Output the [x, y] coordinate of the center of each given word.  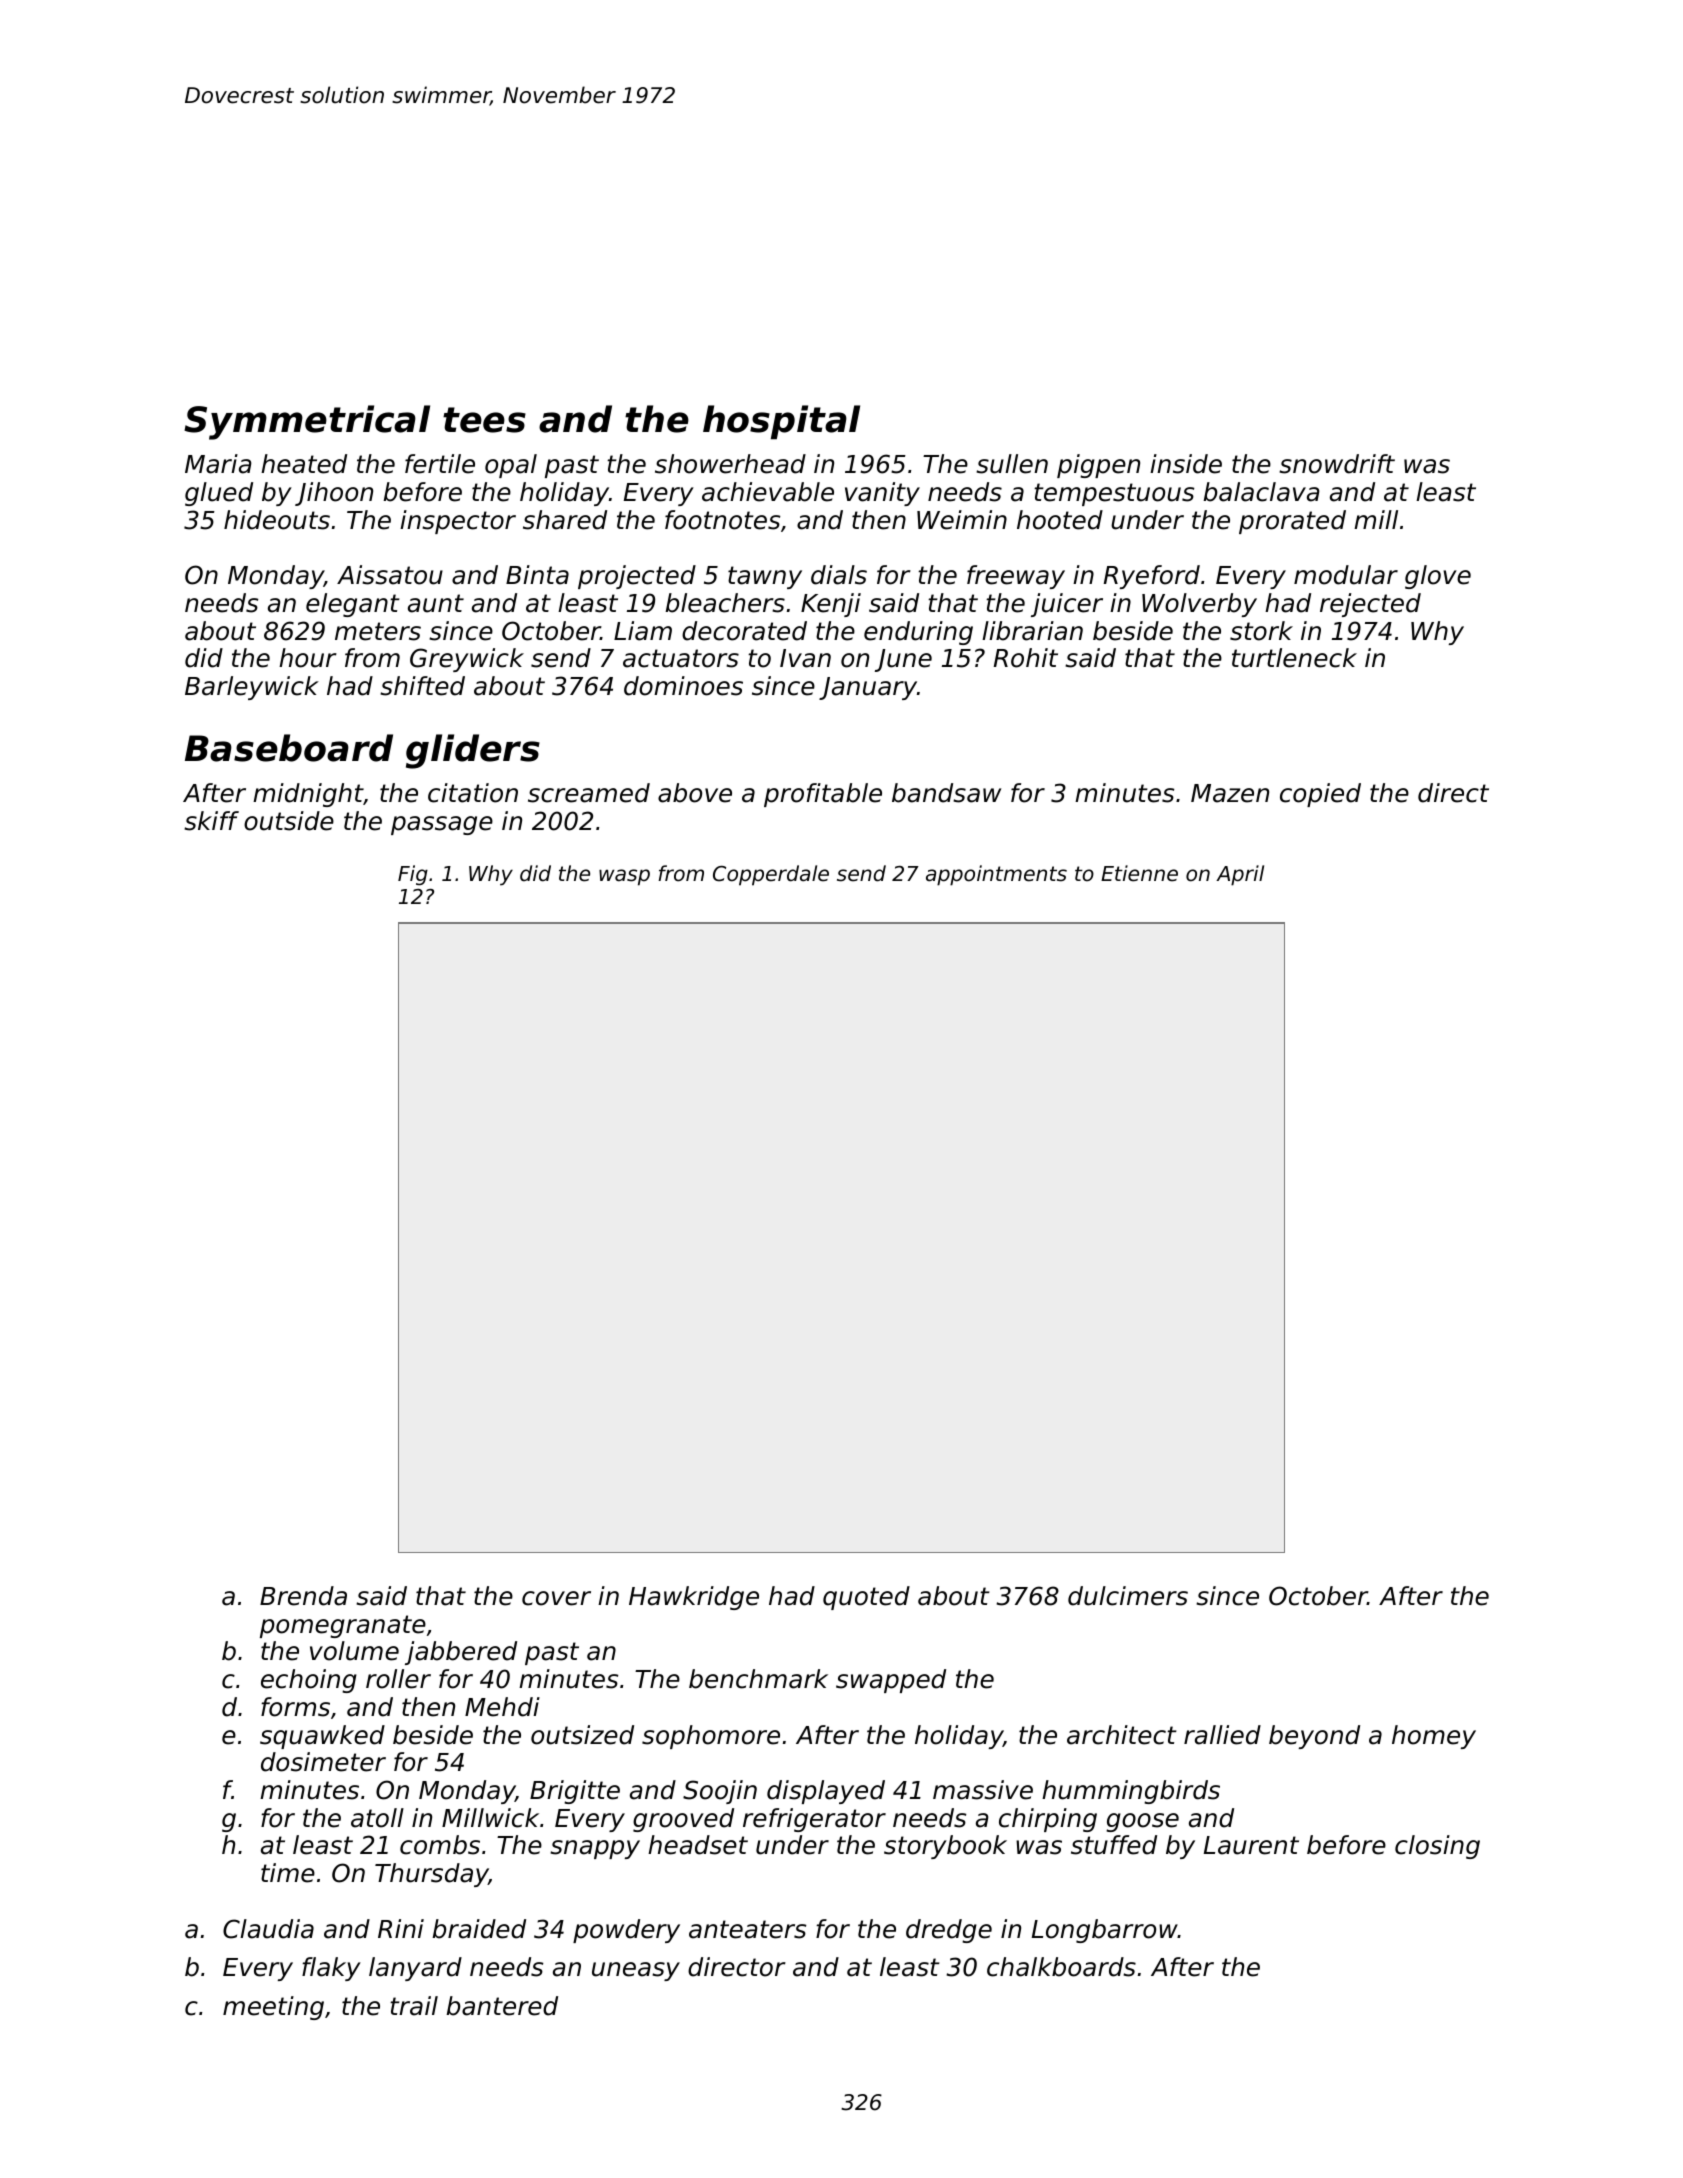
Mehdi [502, 1707]
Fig [413, 875]
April [1240, 875]
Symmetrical [307, 422]
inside [1186, 464]
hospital [781, 422]
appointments [996, 875]
